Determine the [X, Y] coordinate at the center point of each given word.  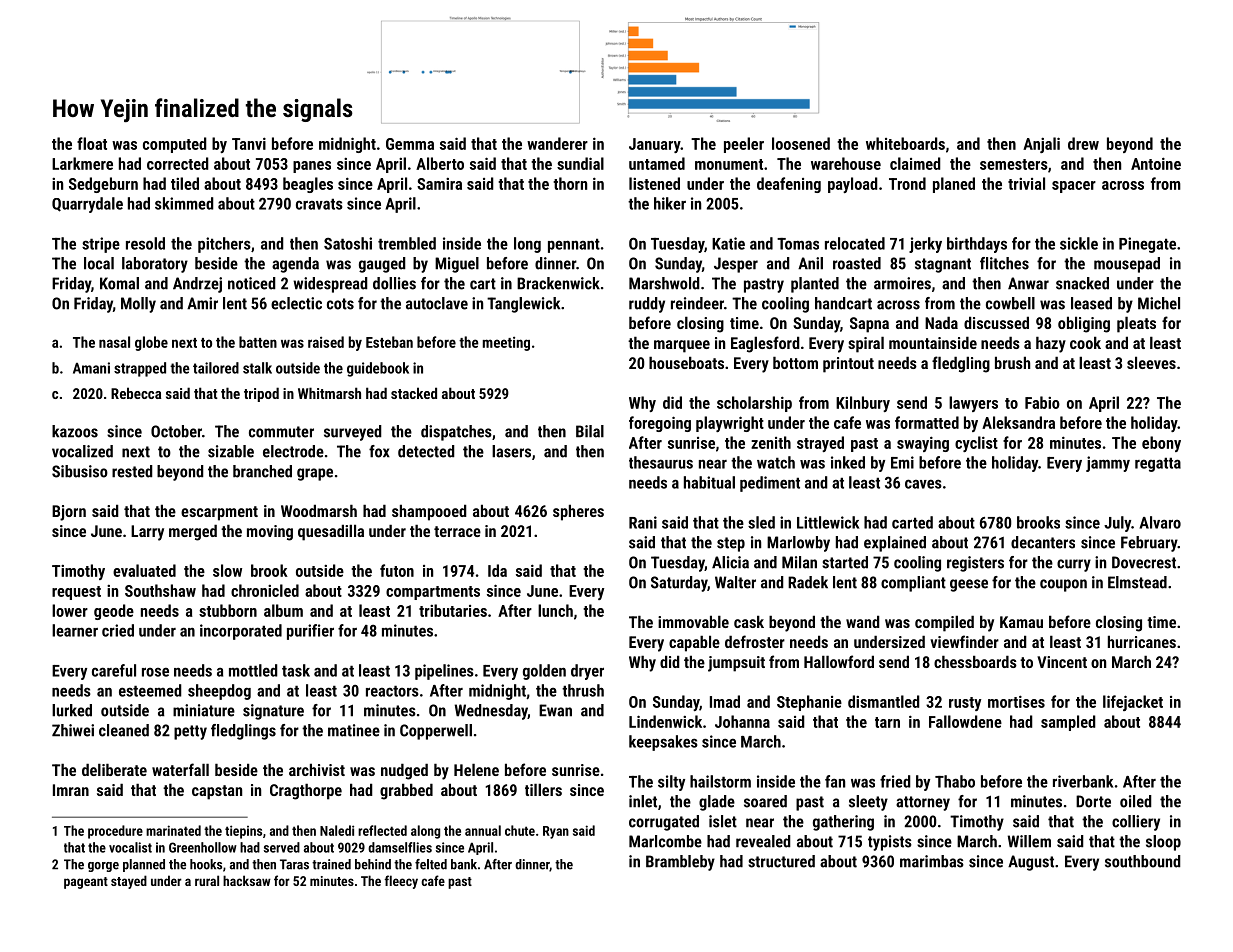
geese [969, 585]
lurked [72, 710]
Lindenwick [665, 721]
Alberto [440, 163]
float [92, 143]
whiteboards [905, 143]
